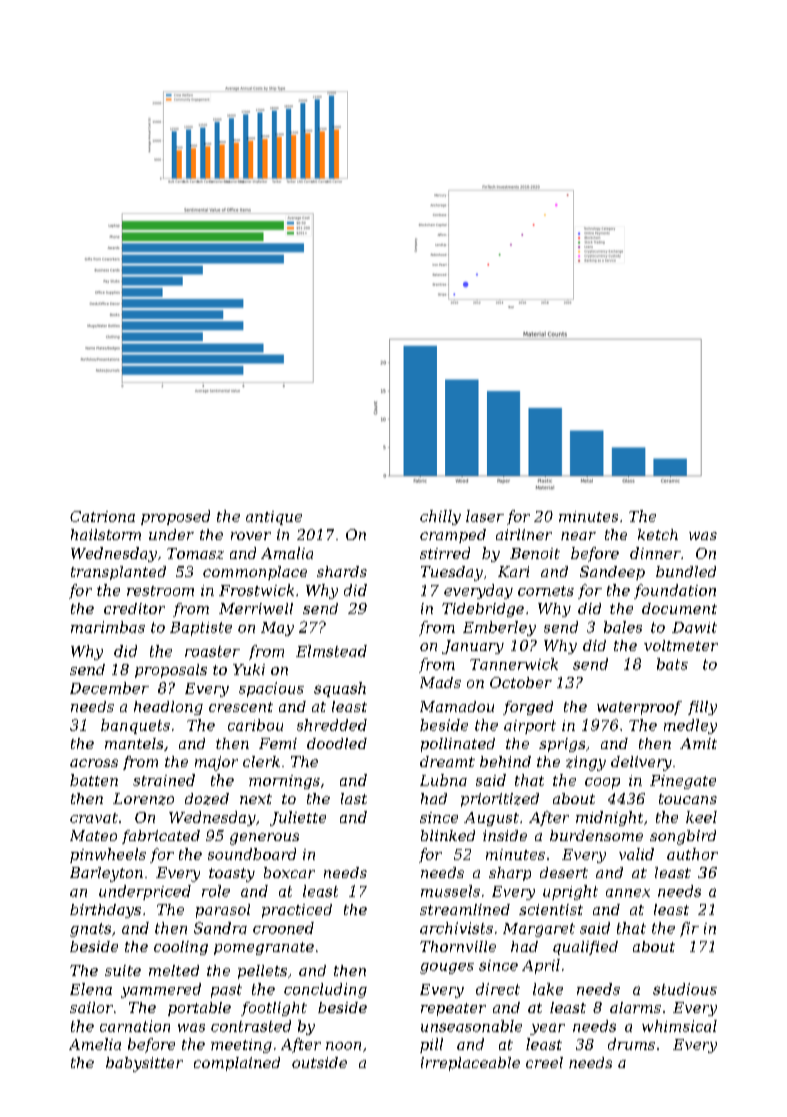  What do you see at coordinates (440, 517) in the document?
I see `chilly` at bounding box center [440, 517].
